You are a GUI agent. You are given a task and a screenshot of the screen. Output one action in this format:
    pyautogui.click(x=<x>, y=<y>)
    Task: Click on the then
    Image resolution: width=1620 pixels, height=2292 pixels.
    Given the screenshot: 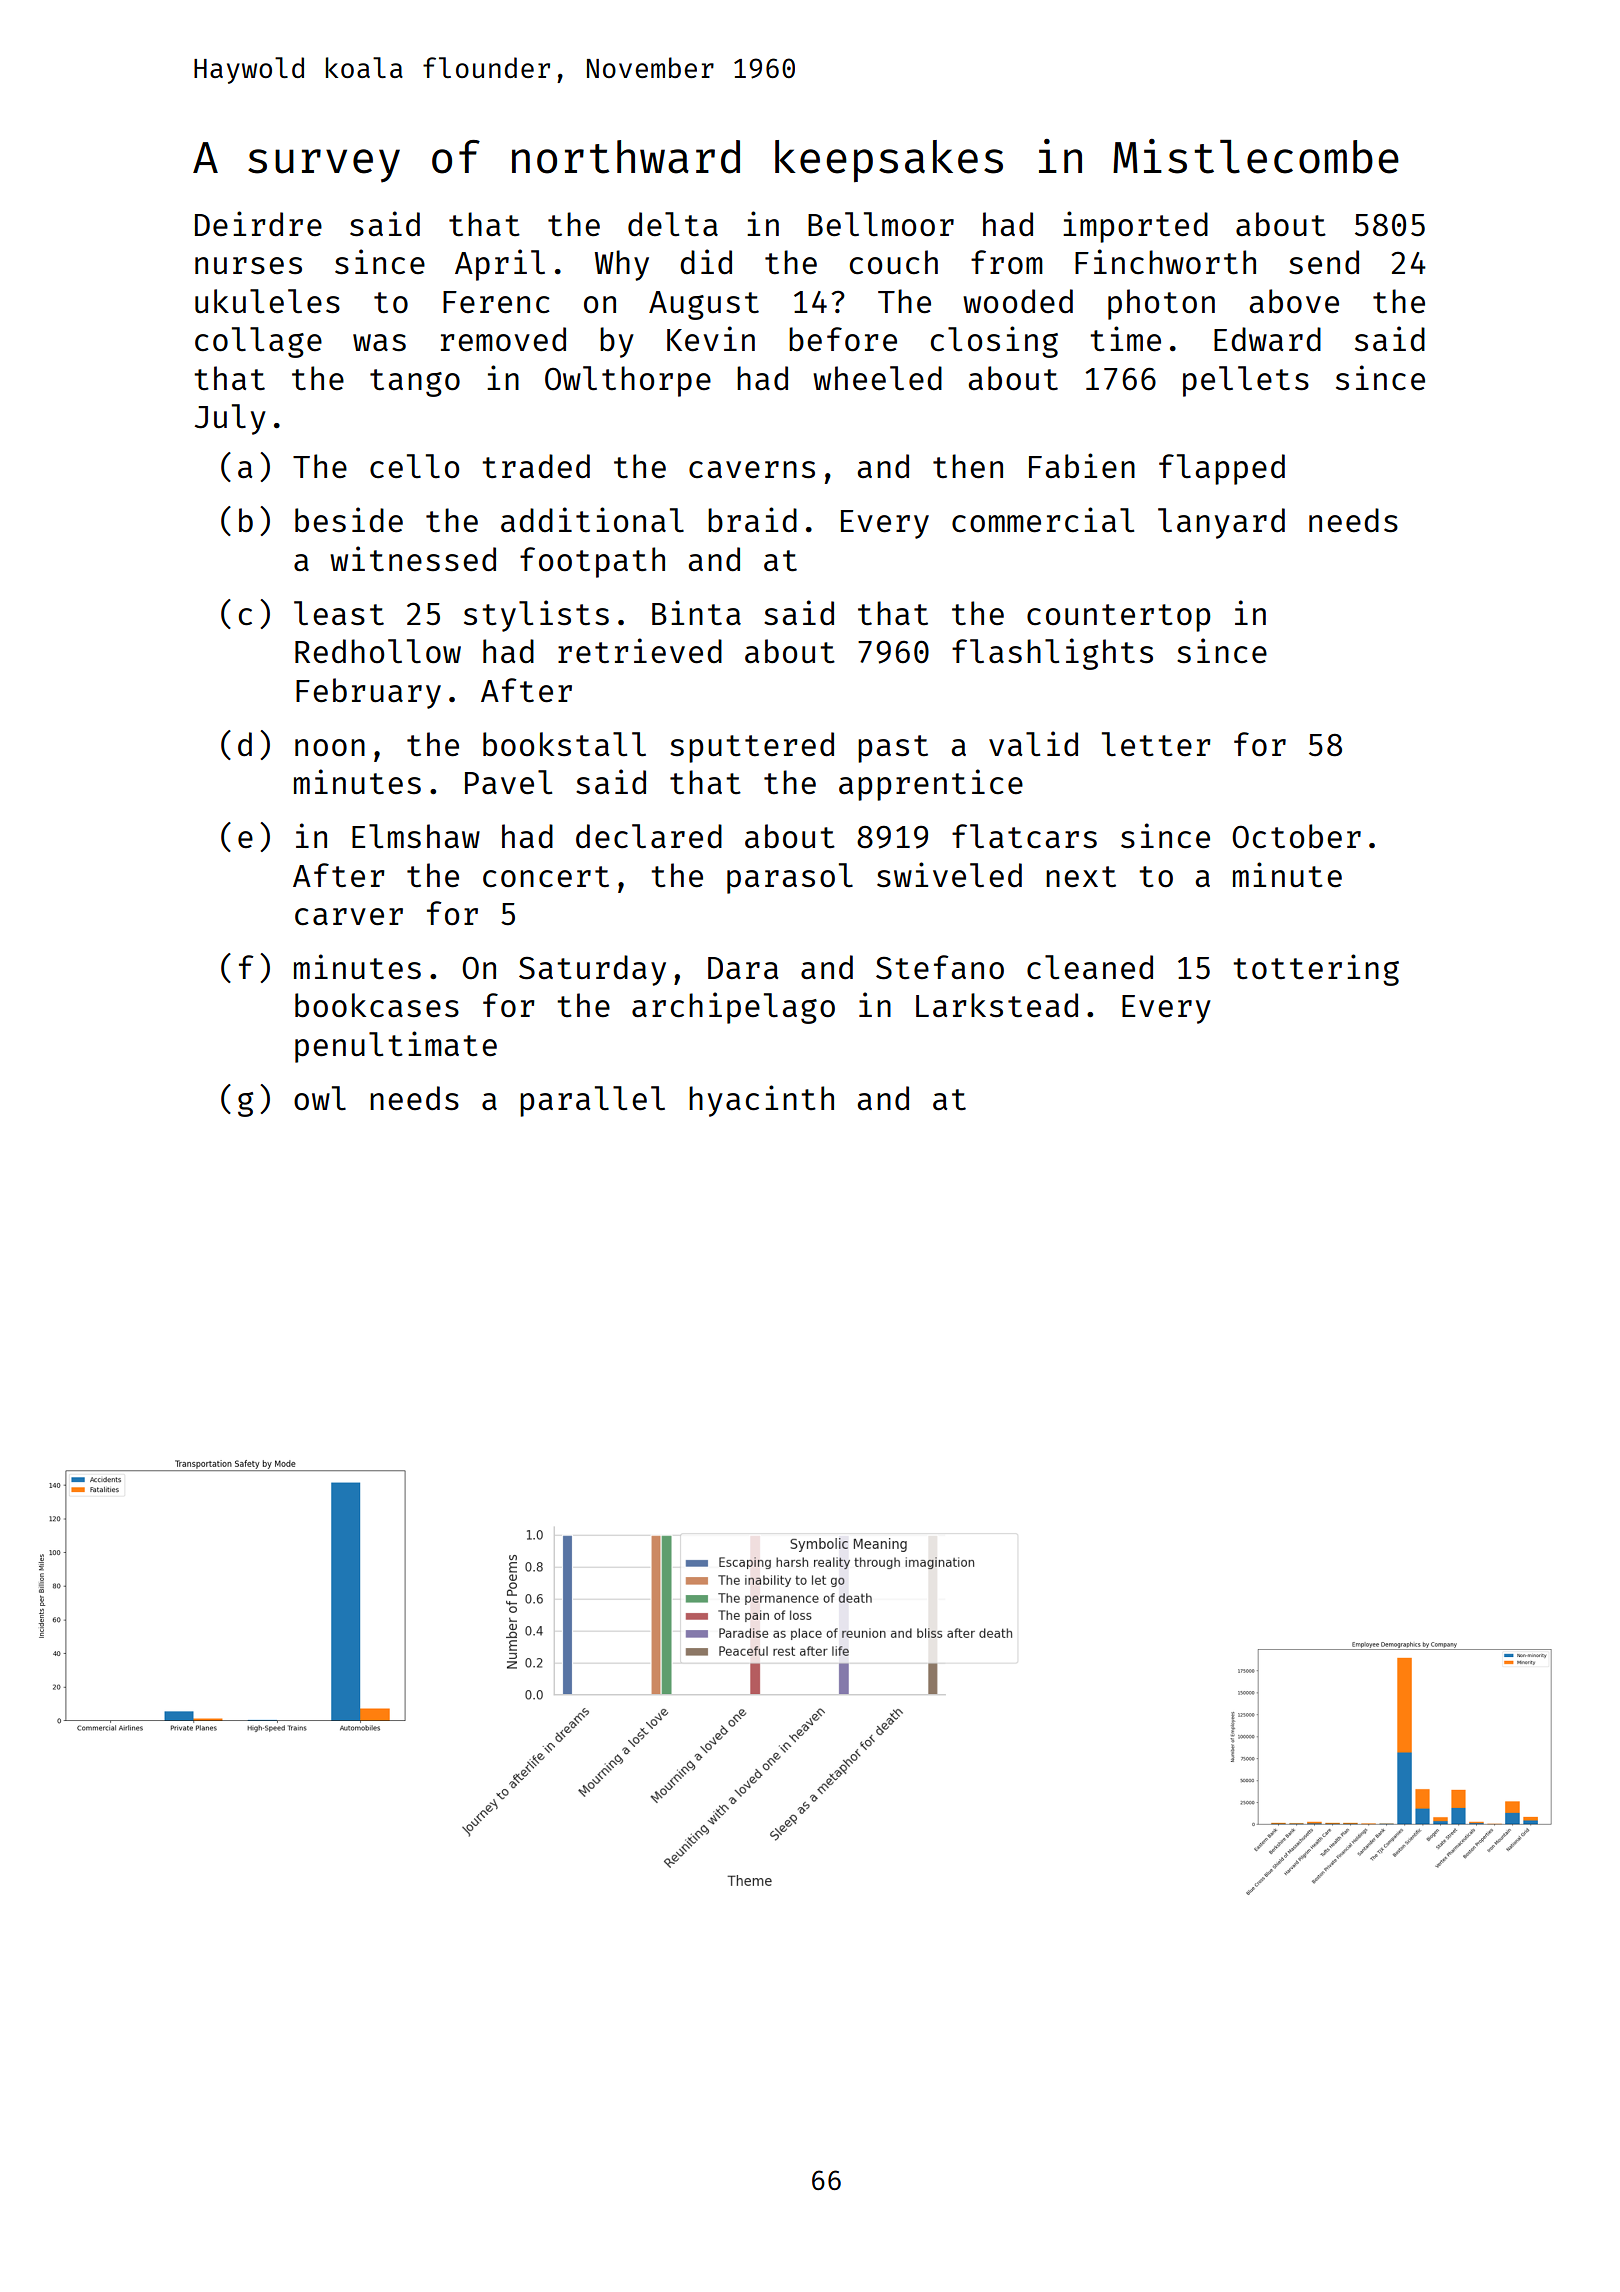 What is the action you would take?
    pyautogui.click(x=968, y=466)
